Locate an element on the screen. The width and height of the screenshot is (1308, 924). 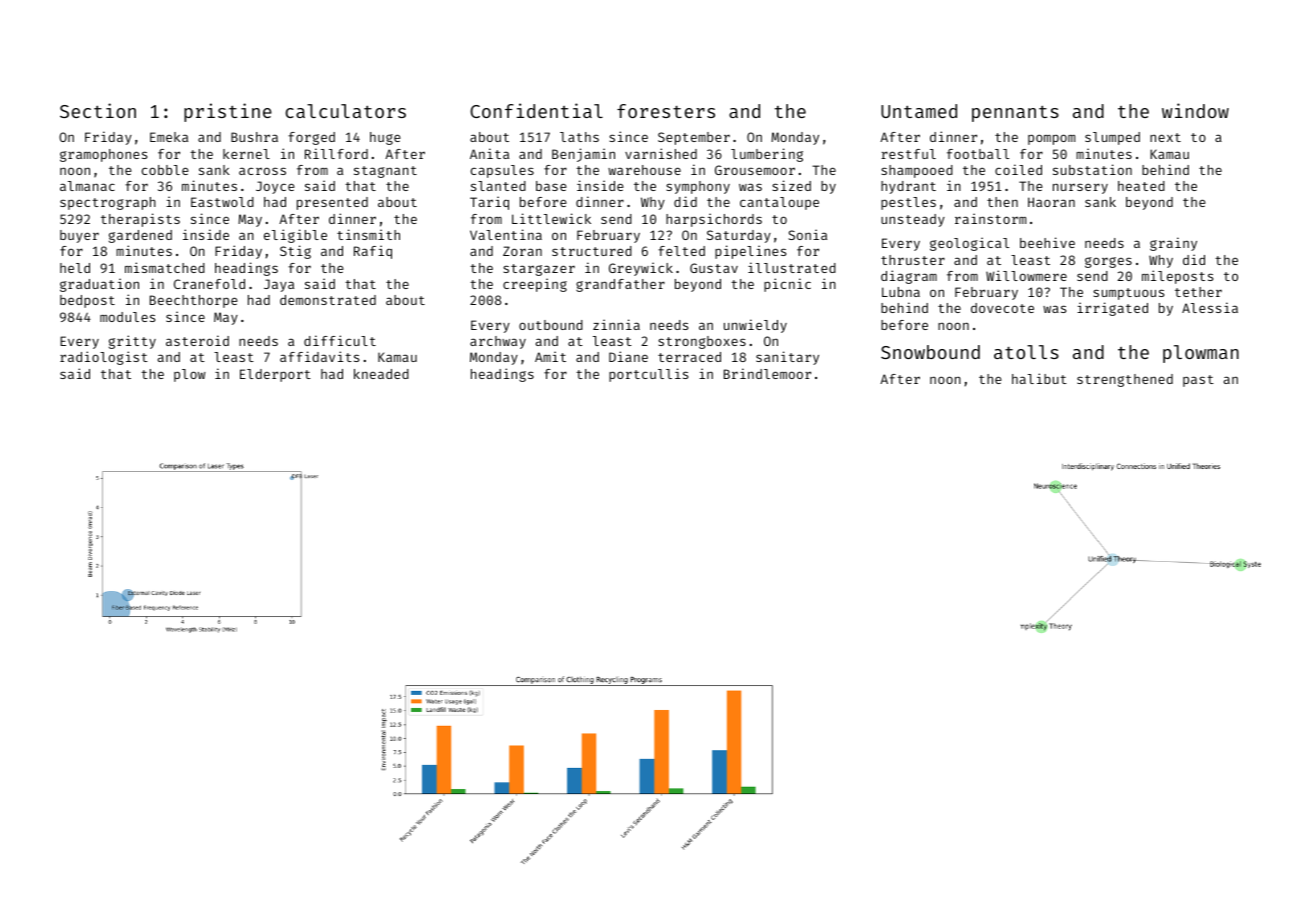
Brindlemoor is located at coordinates (767, 373).
